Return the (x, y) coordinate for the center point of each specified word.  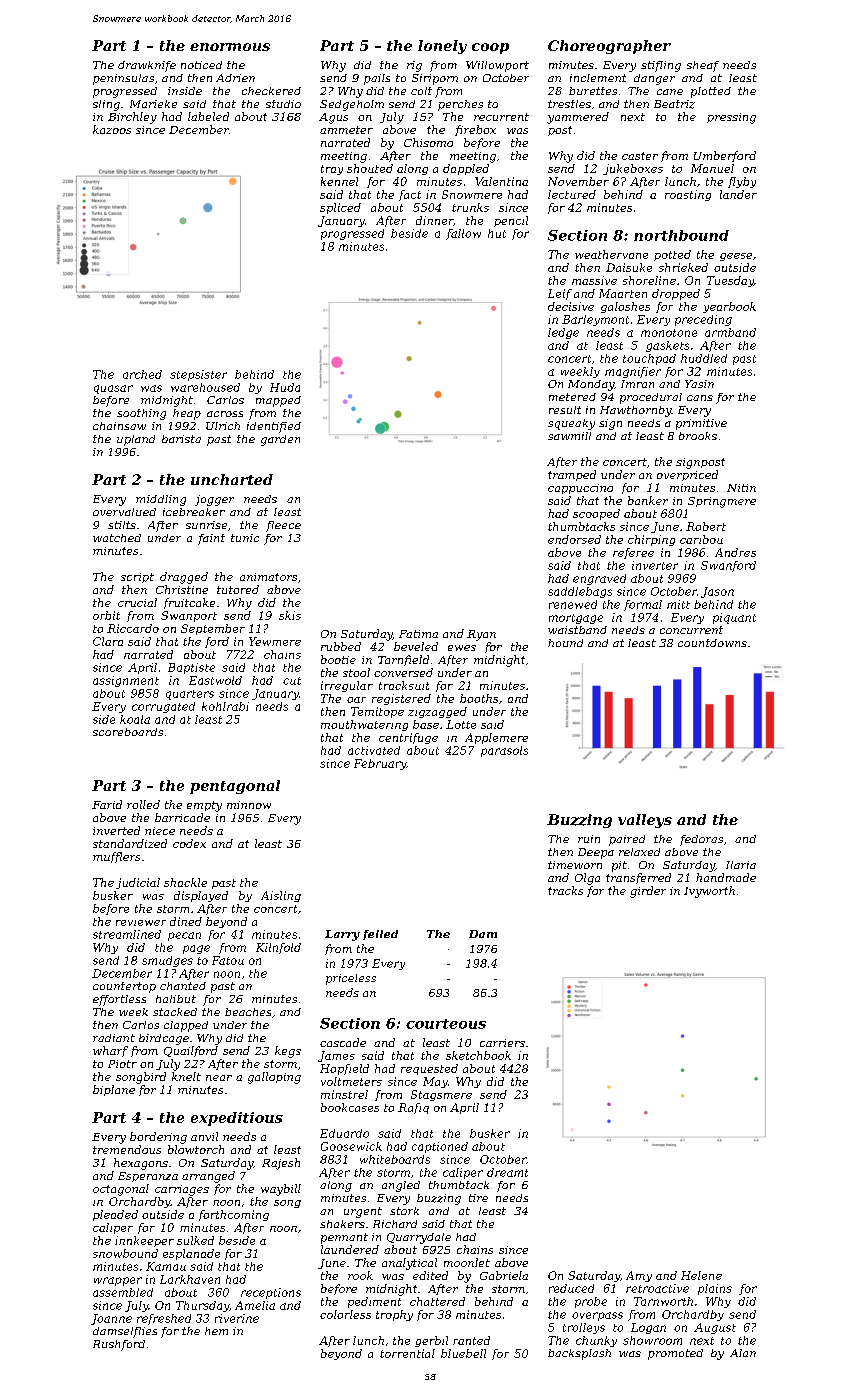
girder (648, 892)
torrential (407, 1353)
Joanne (111, 1319)
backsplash (579, 1354)
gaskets (667, 346)
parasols (504, 751)
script (137, 578)
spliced (340, 208)
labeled (208, 116)
